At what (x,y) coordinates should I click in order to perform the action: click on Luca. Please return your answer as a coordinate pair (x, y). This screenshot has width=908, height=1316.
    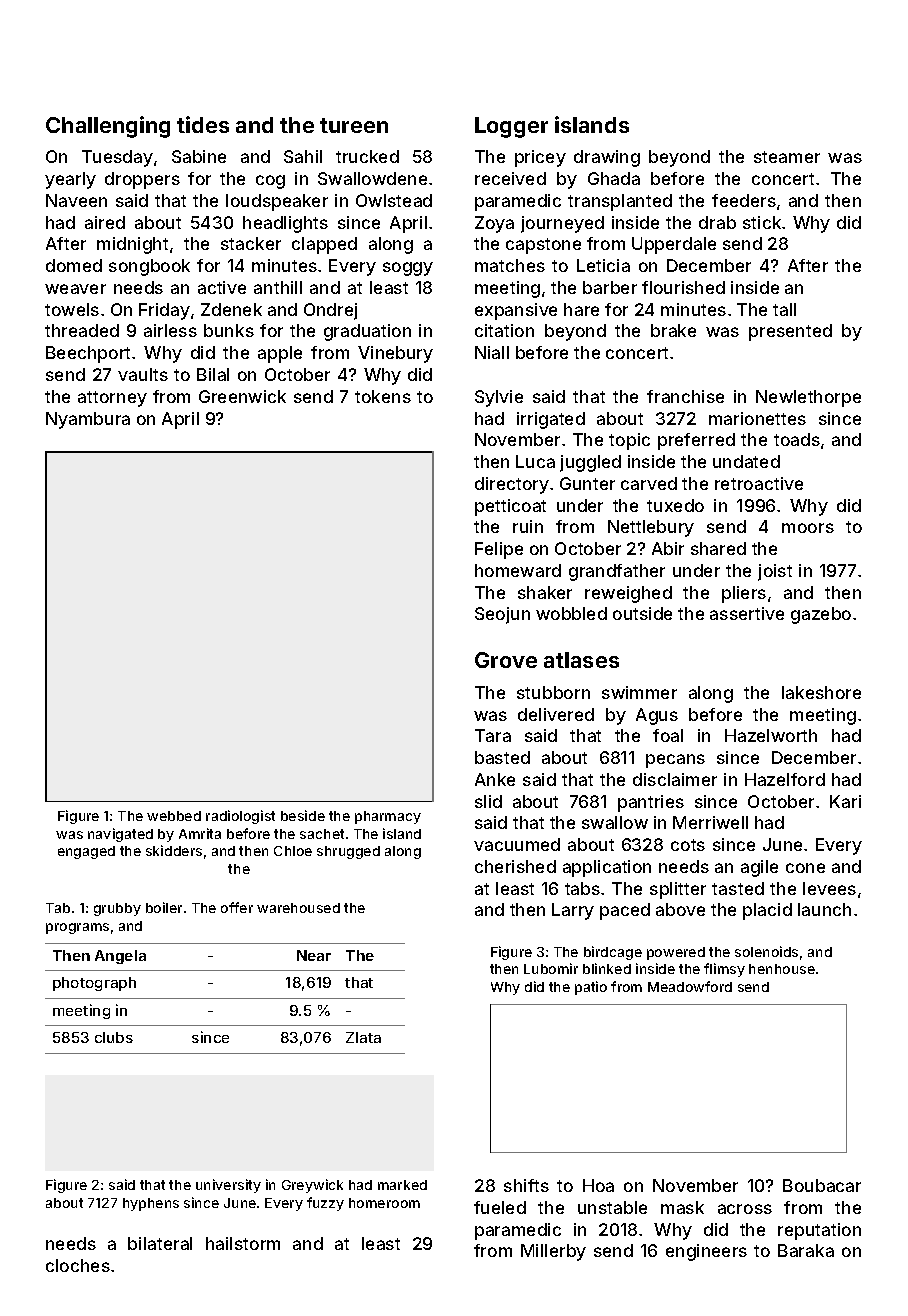
    Looking at the image, I should click on (535, 461).
